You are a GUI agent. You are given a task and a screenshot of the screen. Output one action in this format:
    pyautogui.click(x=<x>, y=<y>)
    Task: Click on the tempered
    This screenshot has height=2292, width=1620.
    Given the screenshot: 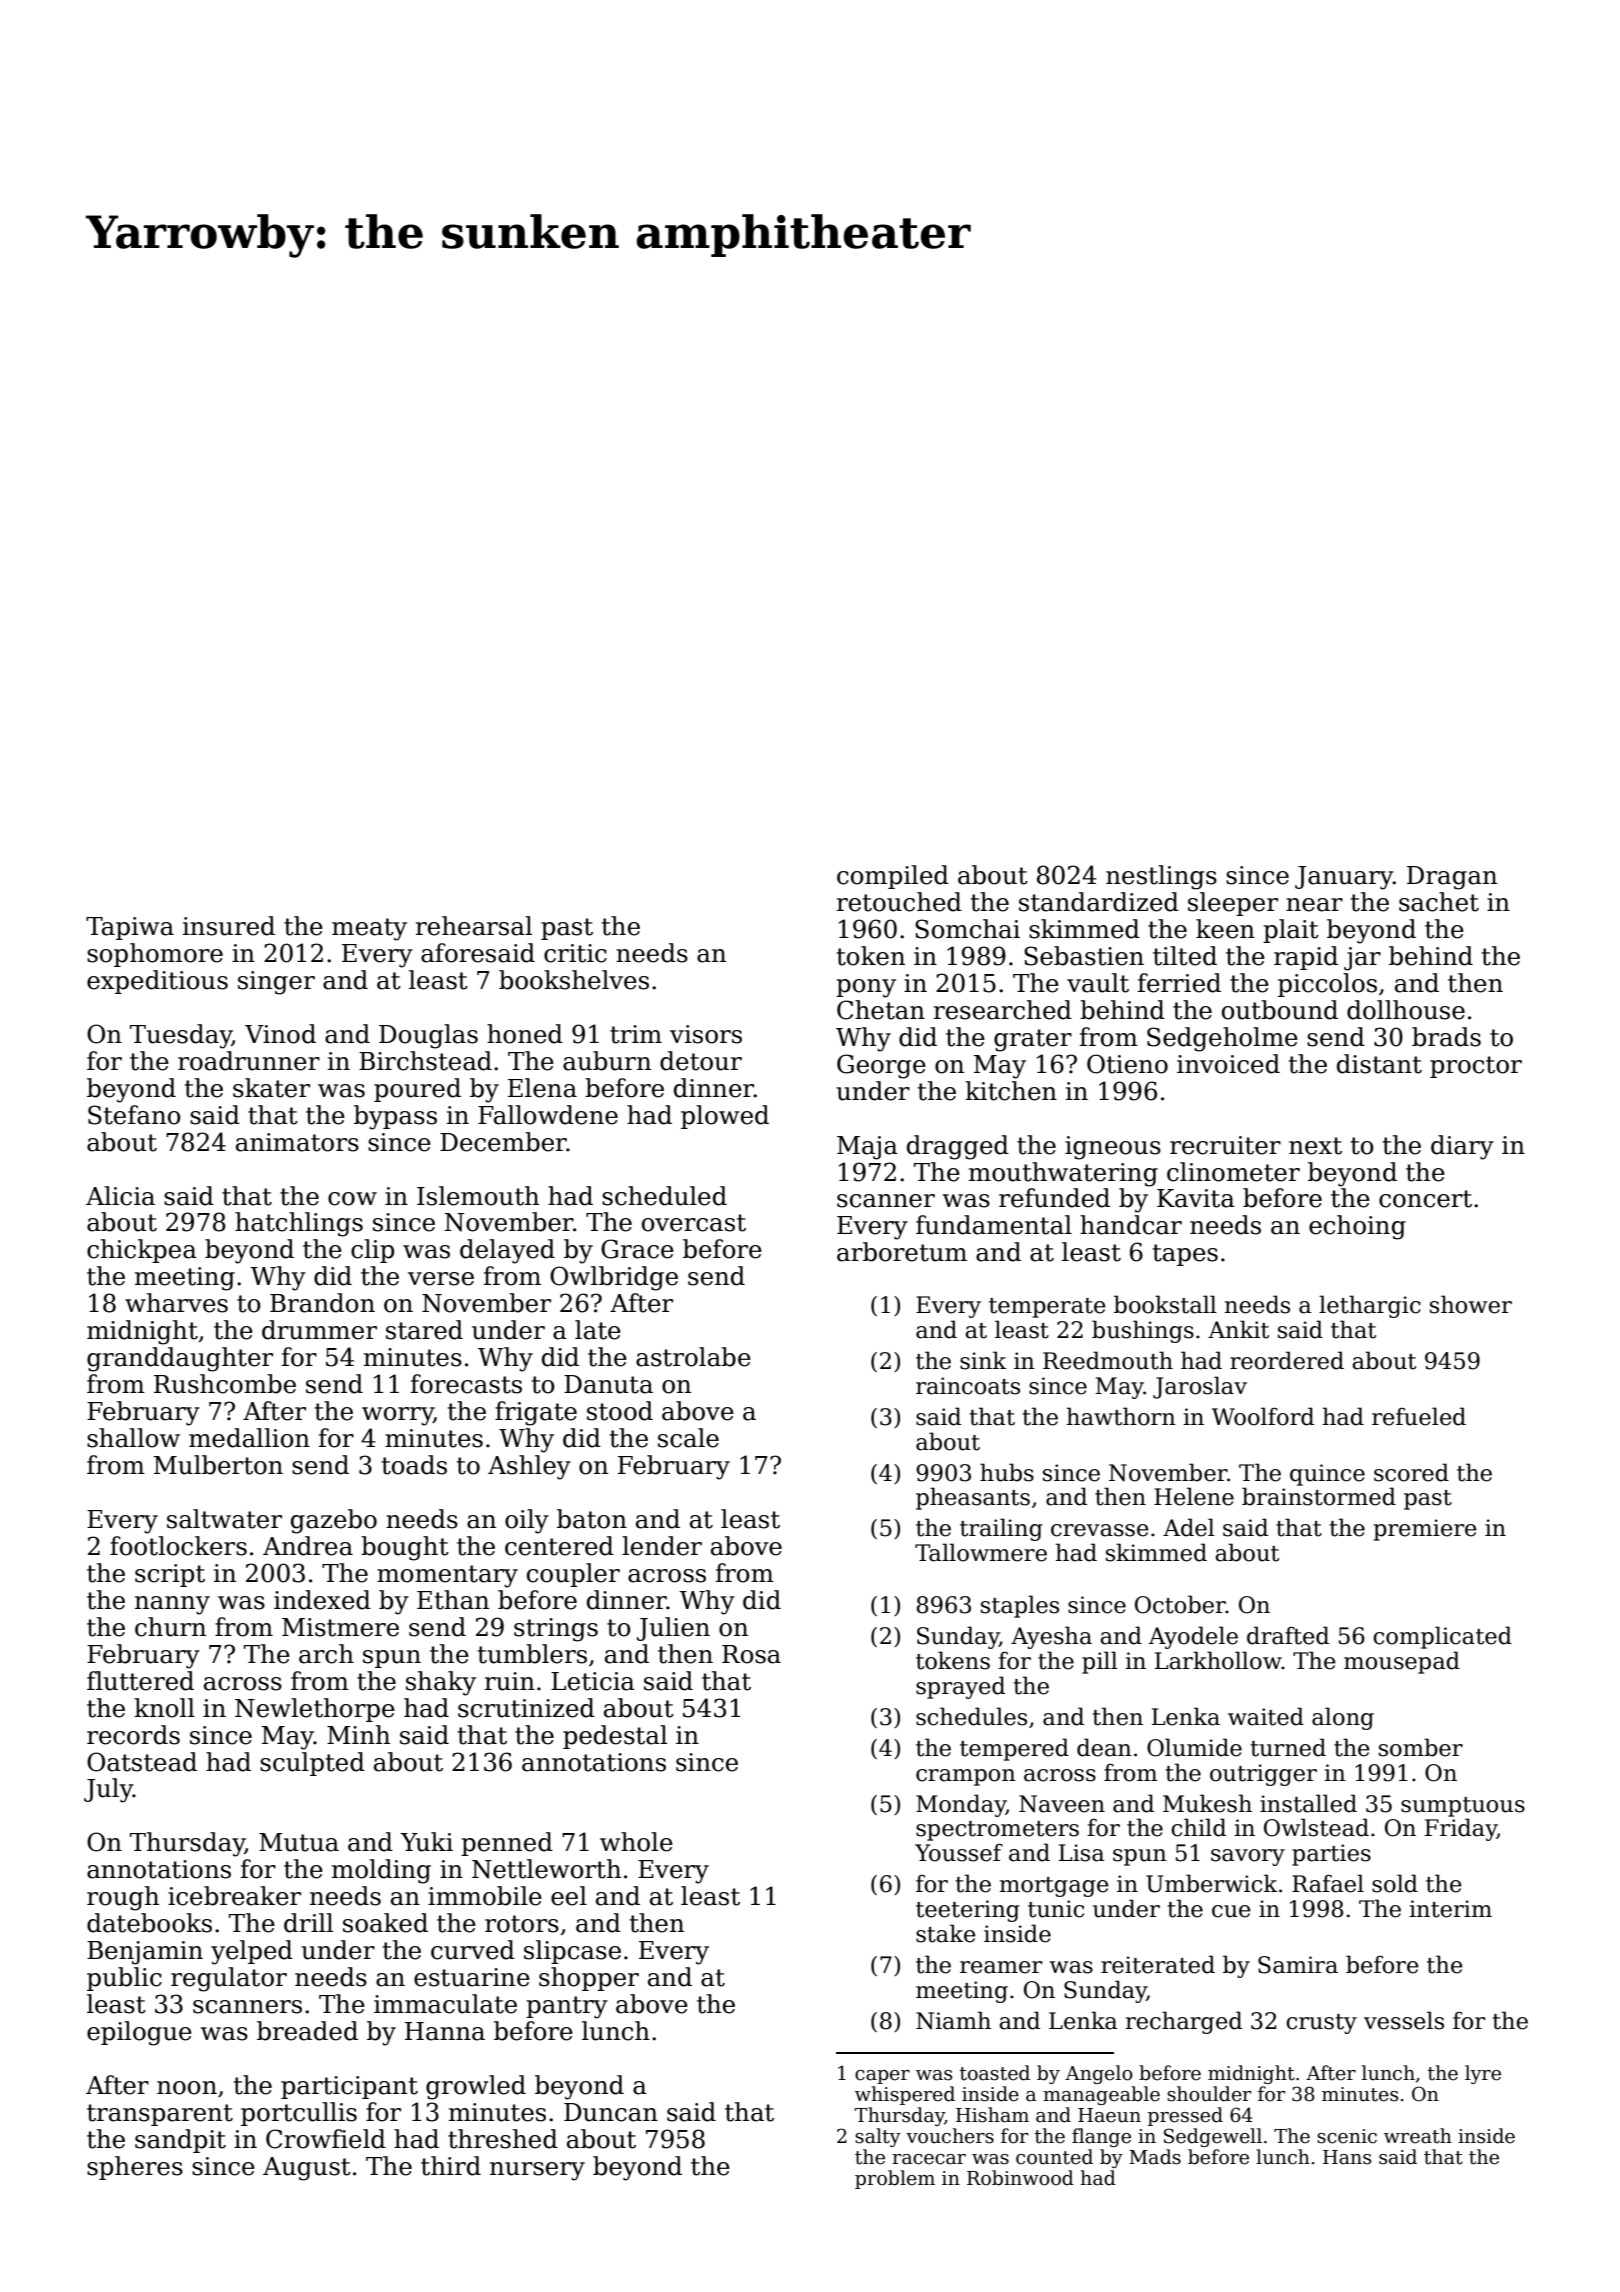 What is the action you would take?
    pyautogui.click(x=1014, y=1749)
